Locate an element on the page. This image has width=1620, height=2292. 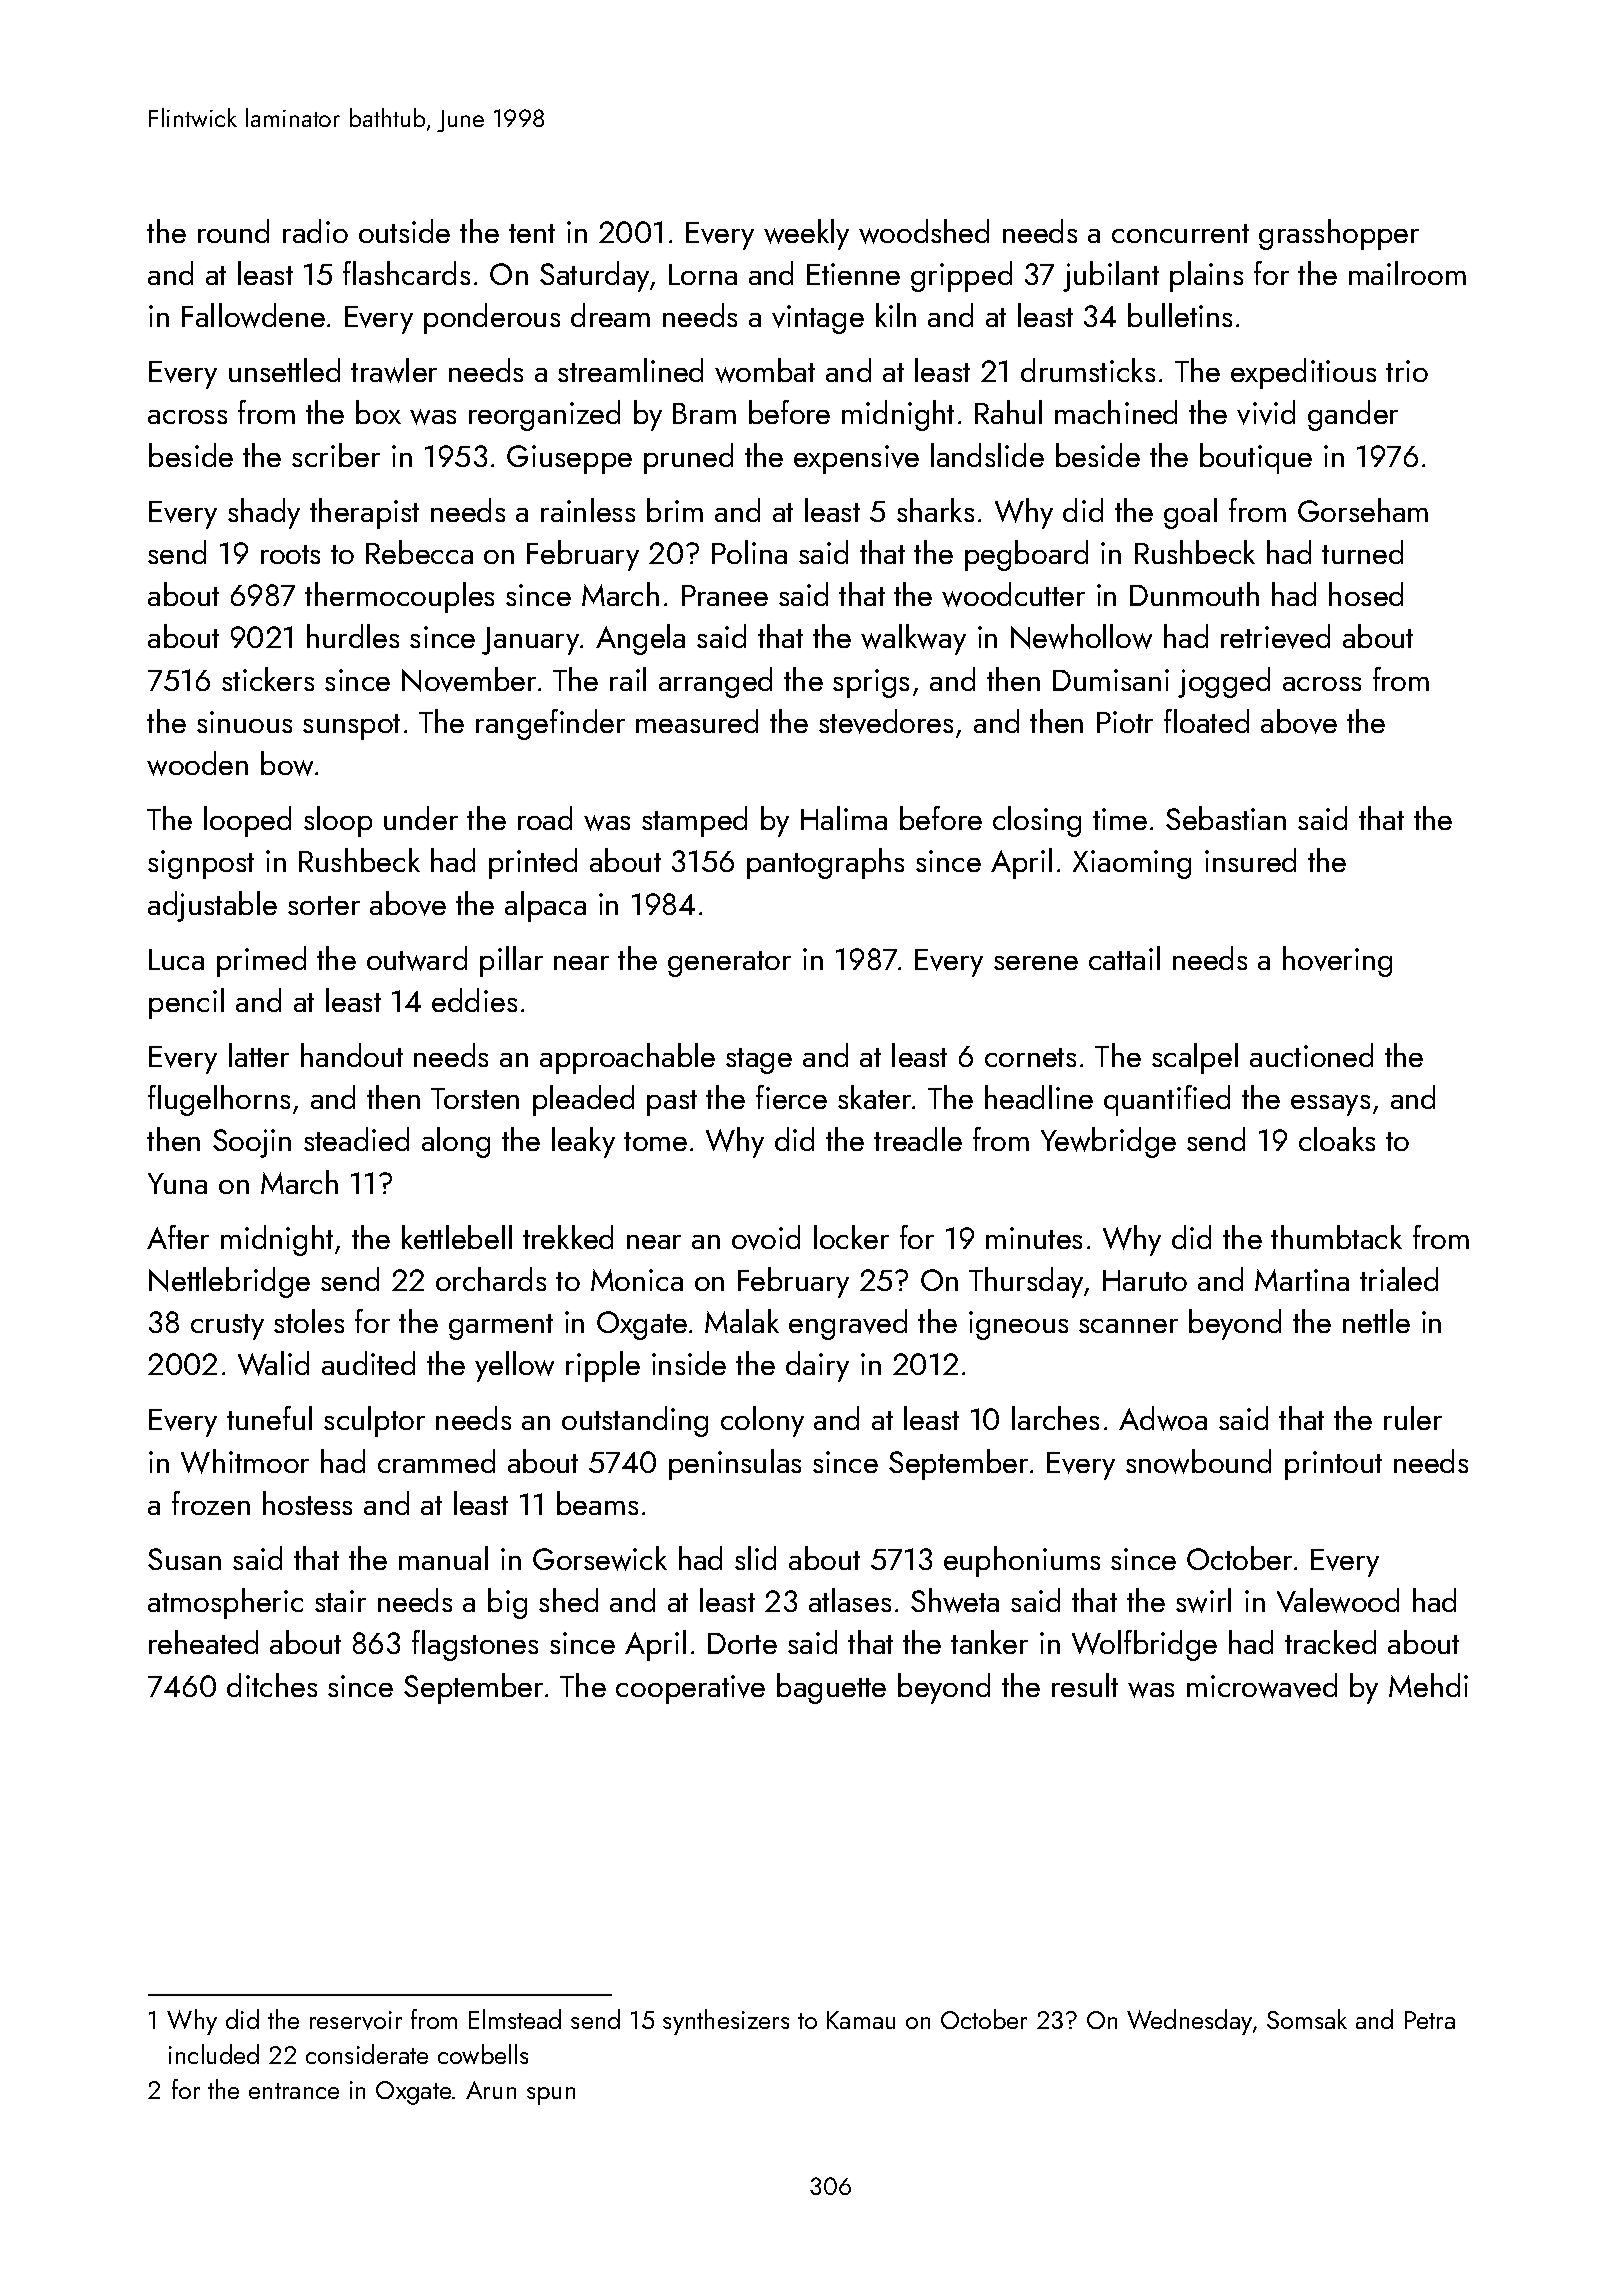
Monica is located at coordinates (637, 1280).
